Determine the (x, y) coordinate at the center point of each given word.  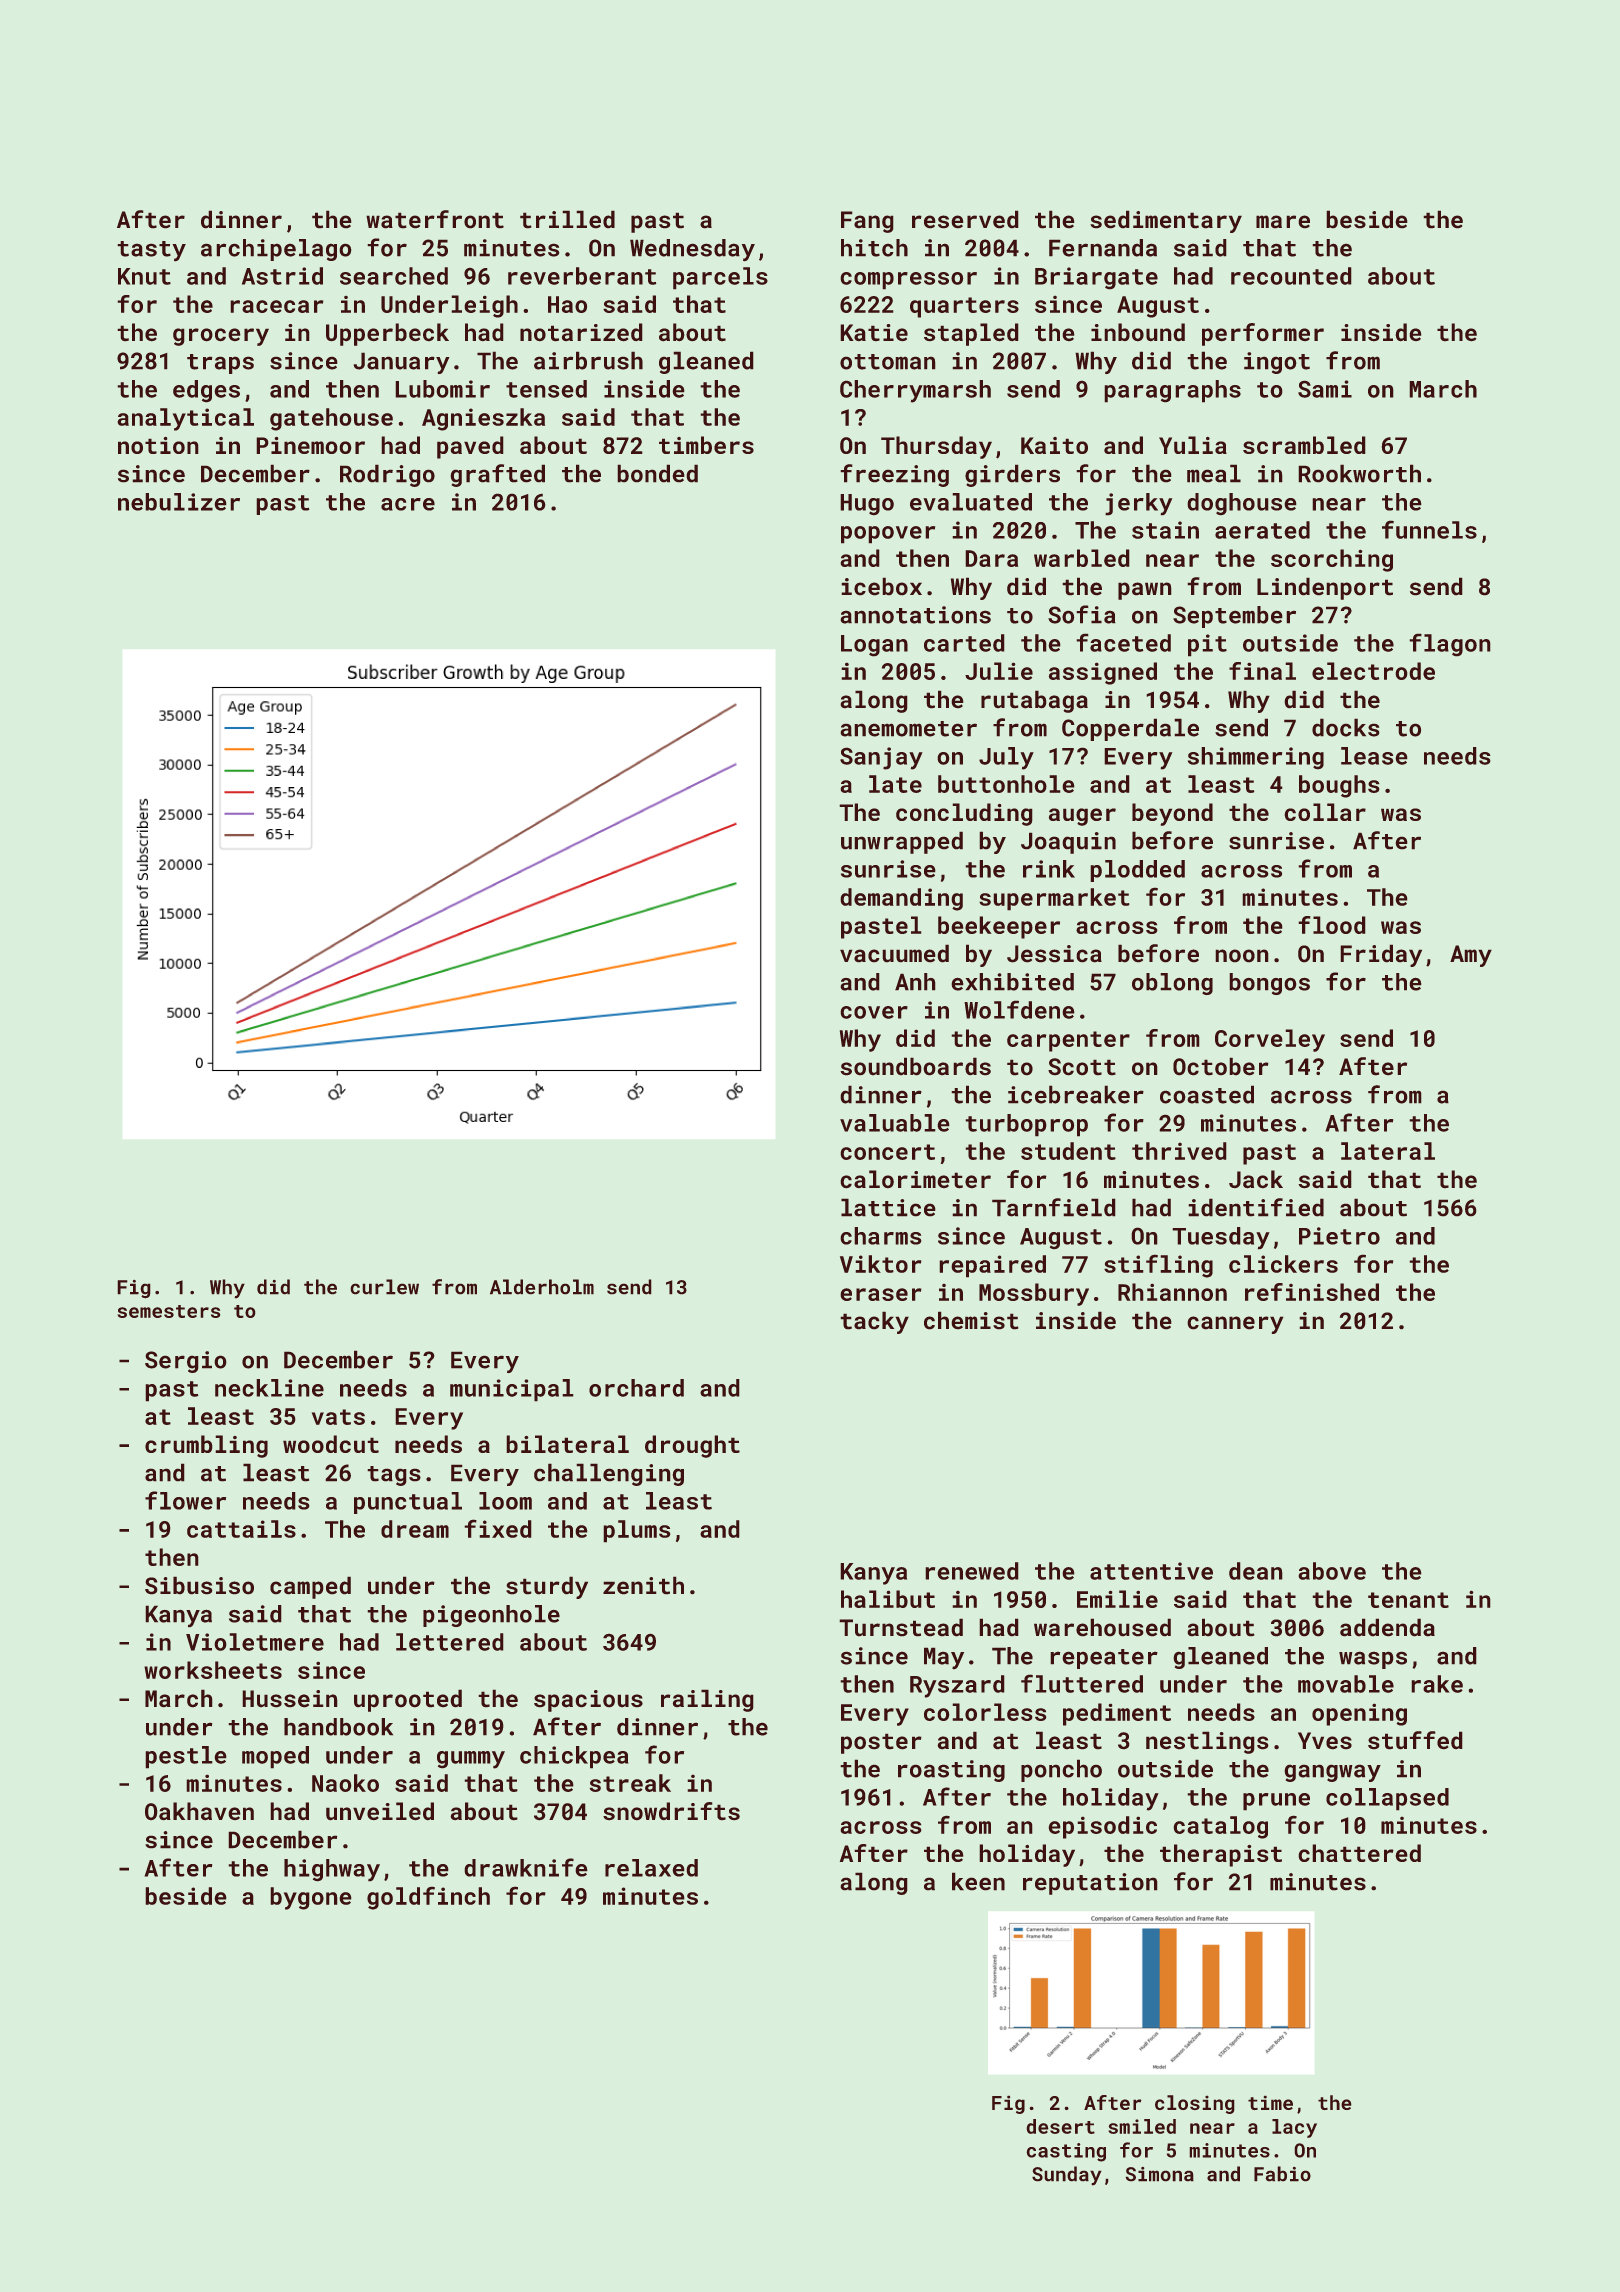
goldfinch (428, 1898)
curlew (384, 1287)
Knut (144, 276)
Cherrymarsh (915, 391)
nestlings (1207, 1742)
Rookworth (1359, 473)
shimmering (1256, 758)
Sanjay (881, 758)
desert (1060, 2126)
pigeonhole (491, 1616)
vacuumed (894, 953)
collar (1325, 812)
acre (408, 504)
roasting (951, 1771)
